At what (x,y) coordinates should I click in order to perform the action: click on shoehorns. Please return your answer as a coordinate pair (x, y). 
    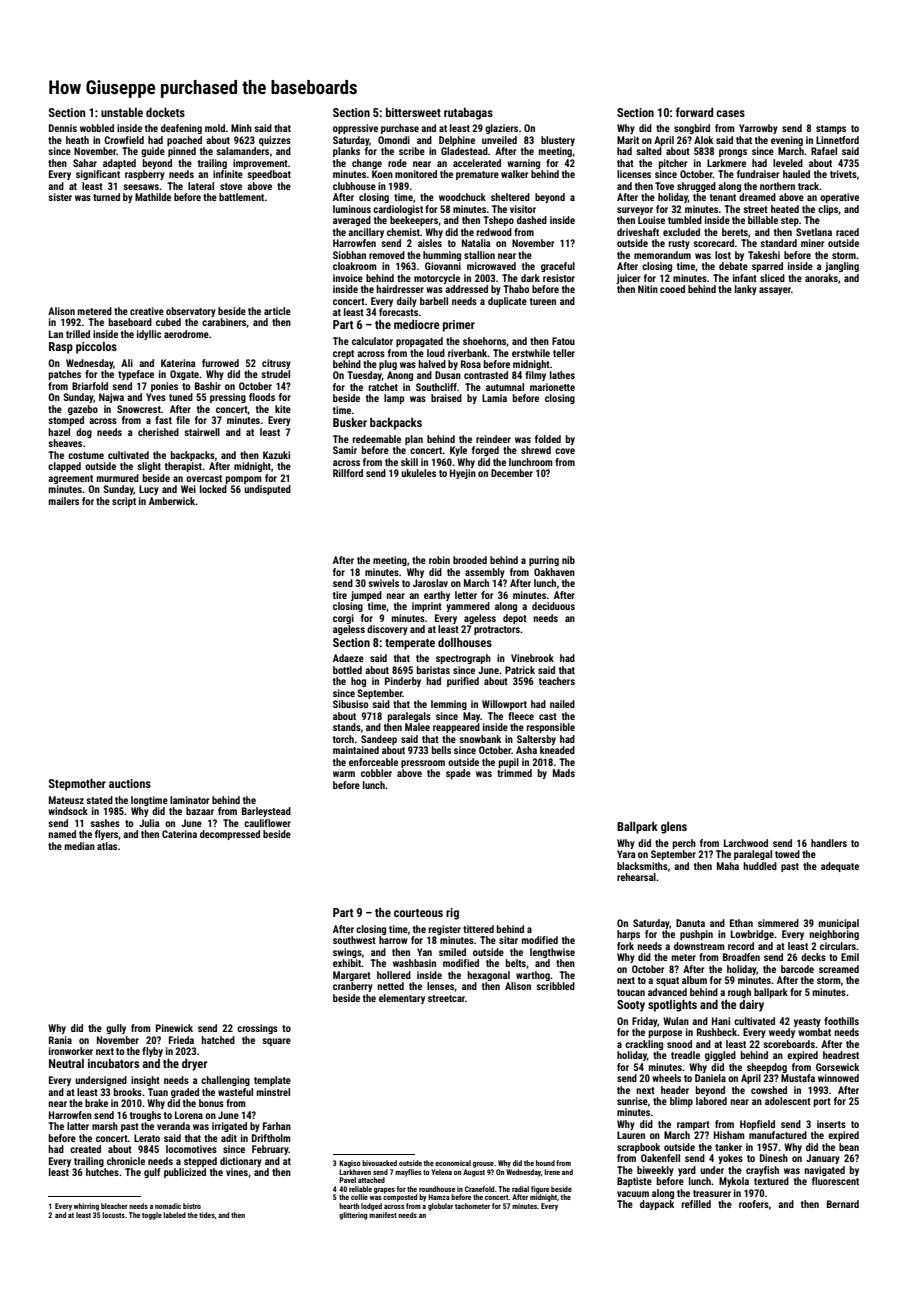
    Looking at the image, I should click on (485, 342).
